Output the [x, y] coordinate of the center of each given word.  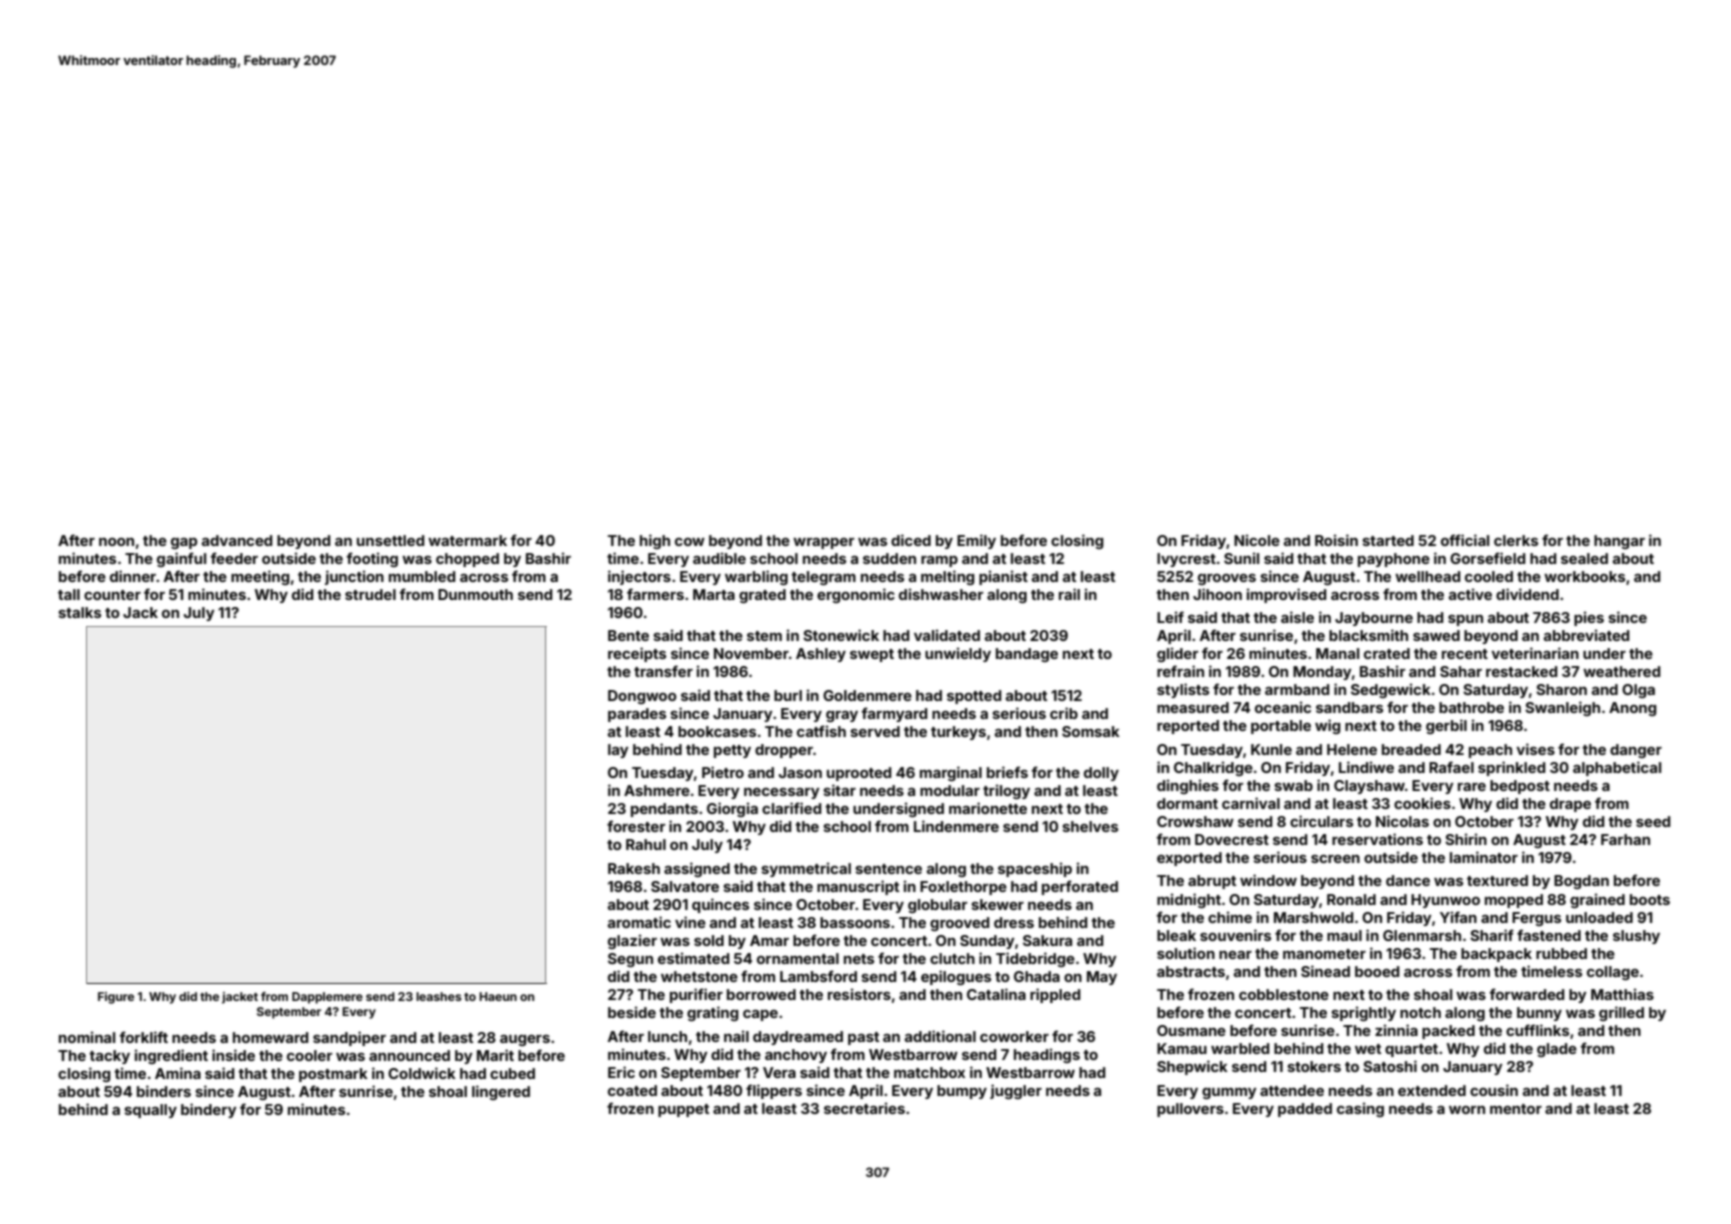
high [655, 541]
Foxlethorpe [963, 888]
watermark [467, 540]
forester [636, 826]
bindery [209, 1110]
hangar [1619, 542]
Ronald [1351, 899]
